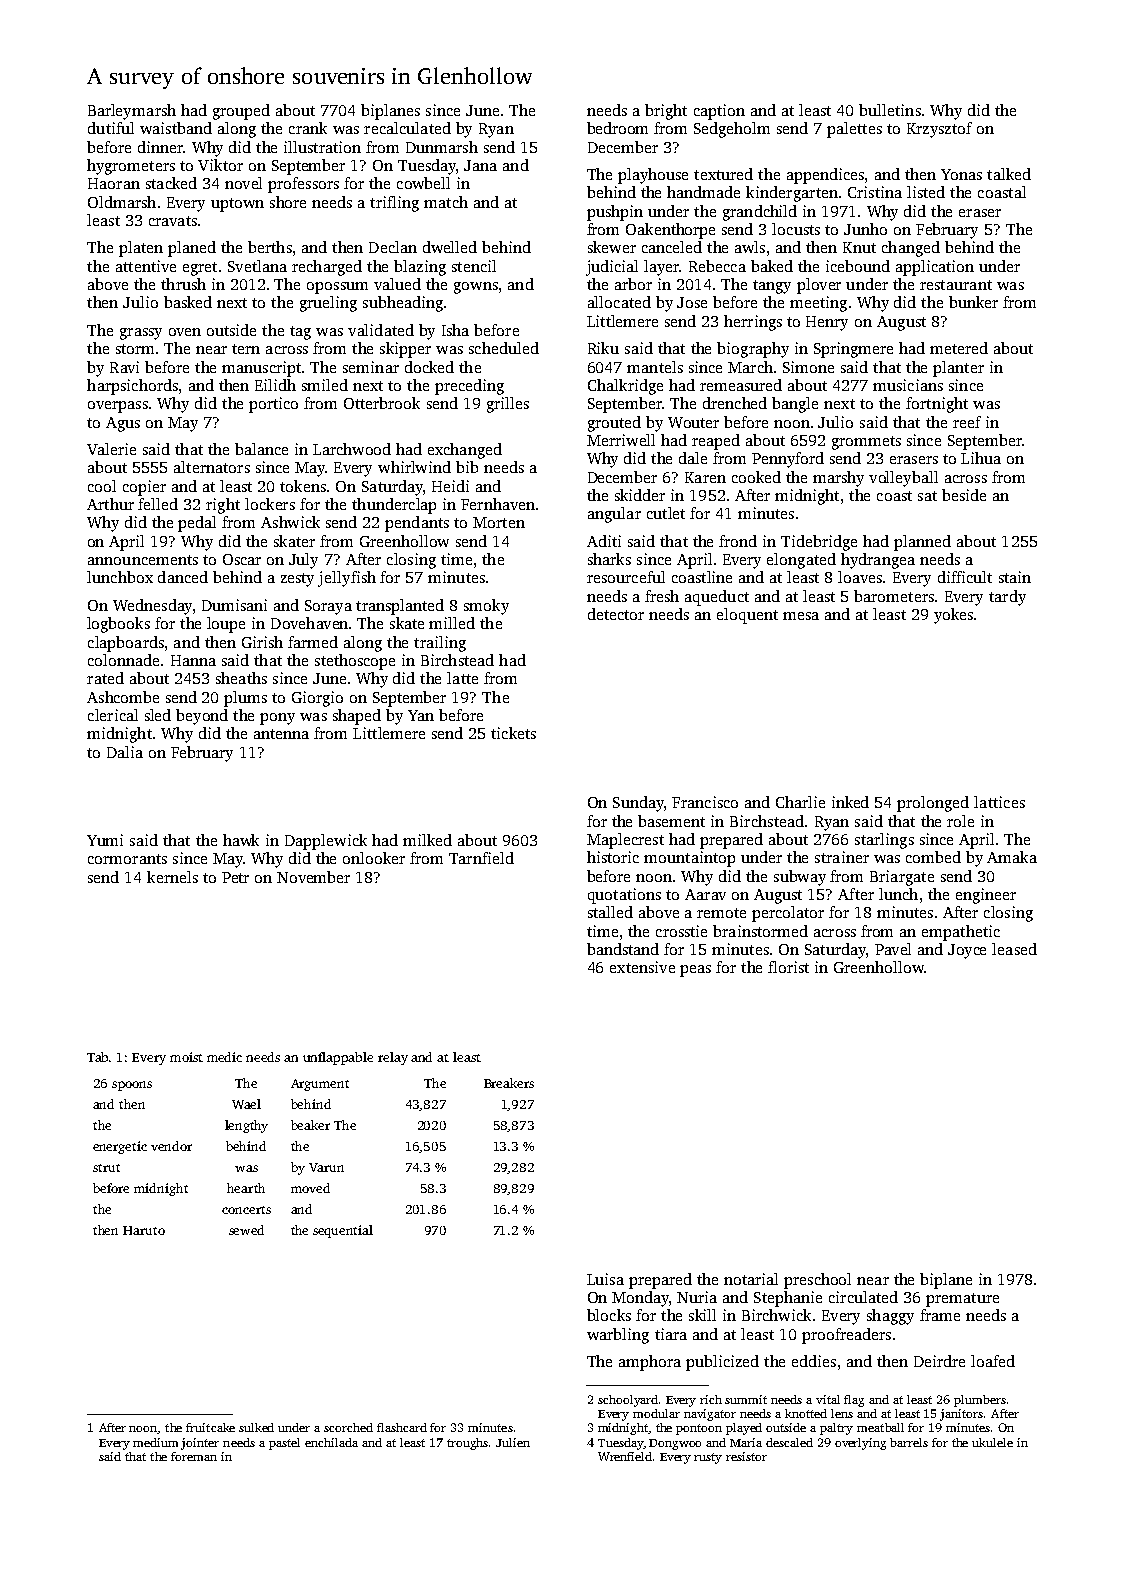 The image size is (1127, 1593). What do you see at coordinates (468, 1444) in the screenshot?
I see `troughs` at bounding box center [468, 1444].
